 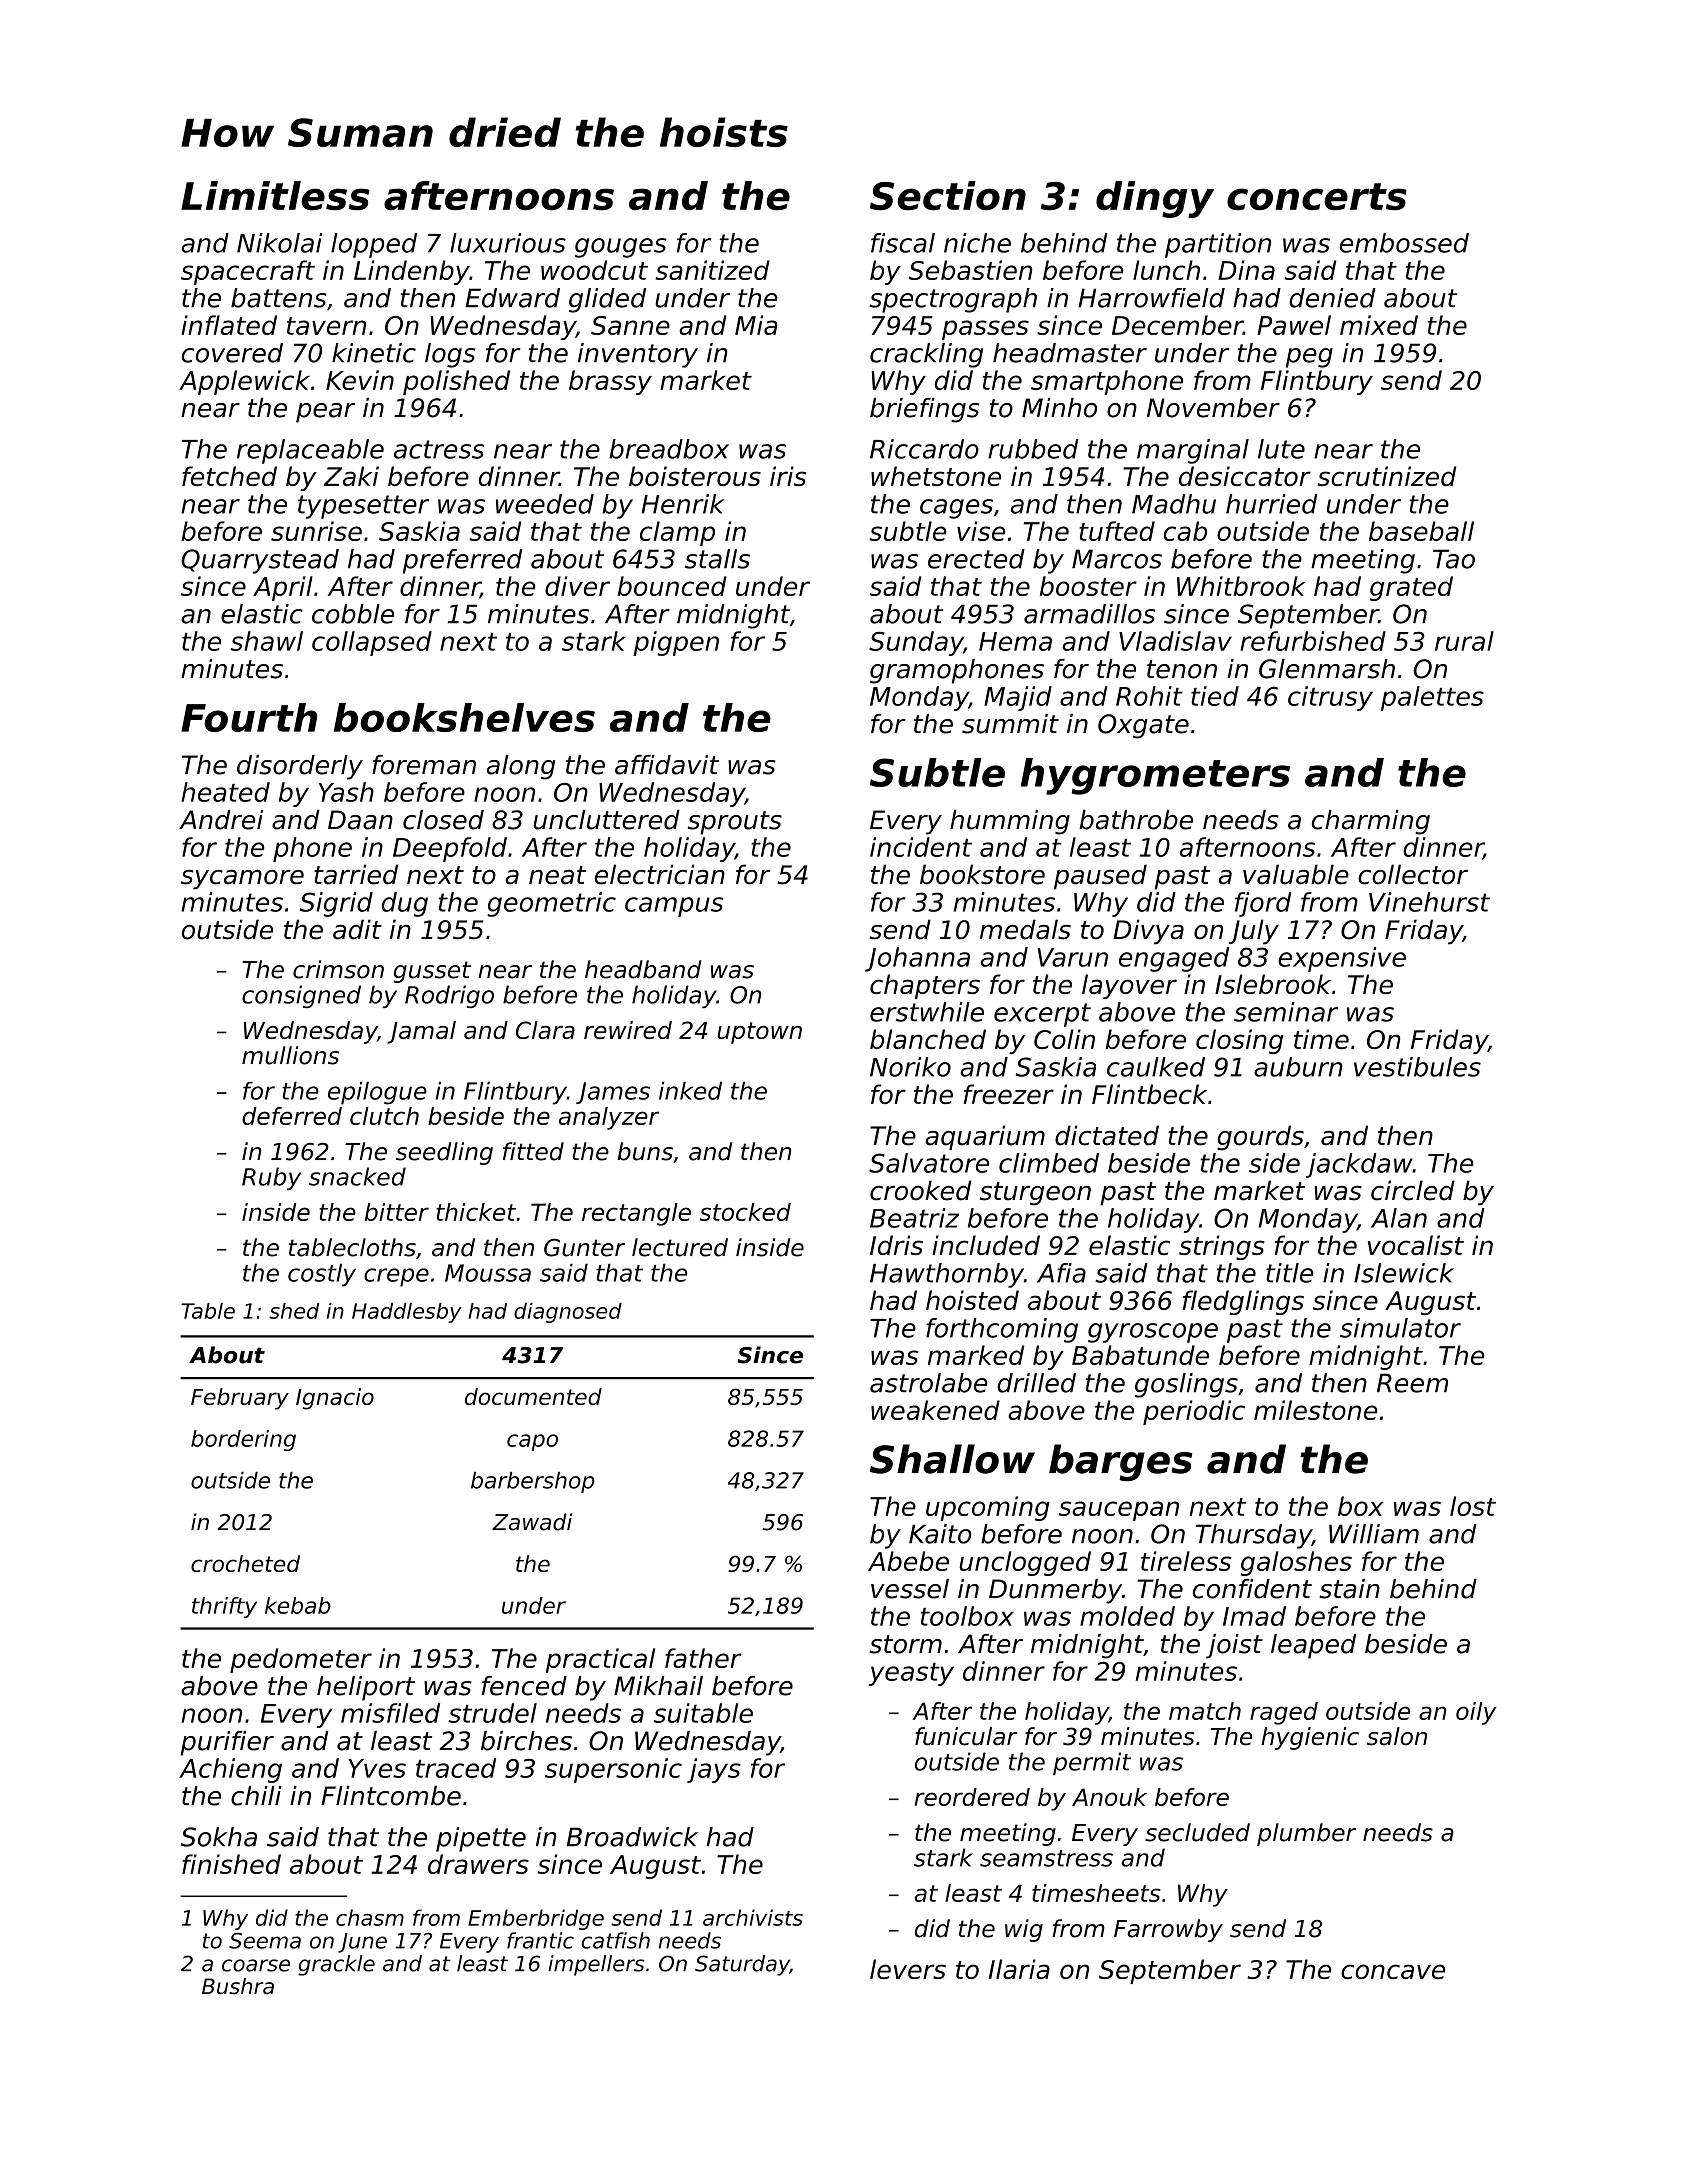 I want to click on Dina, so click(x=1246, y=270).
